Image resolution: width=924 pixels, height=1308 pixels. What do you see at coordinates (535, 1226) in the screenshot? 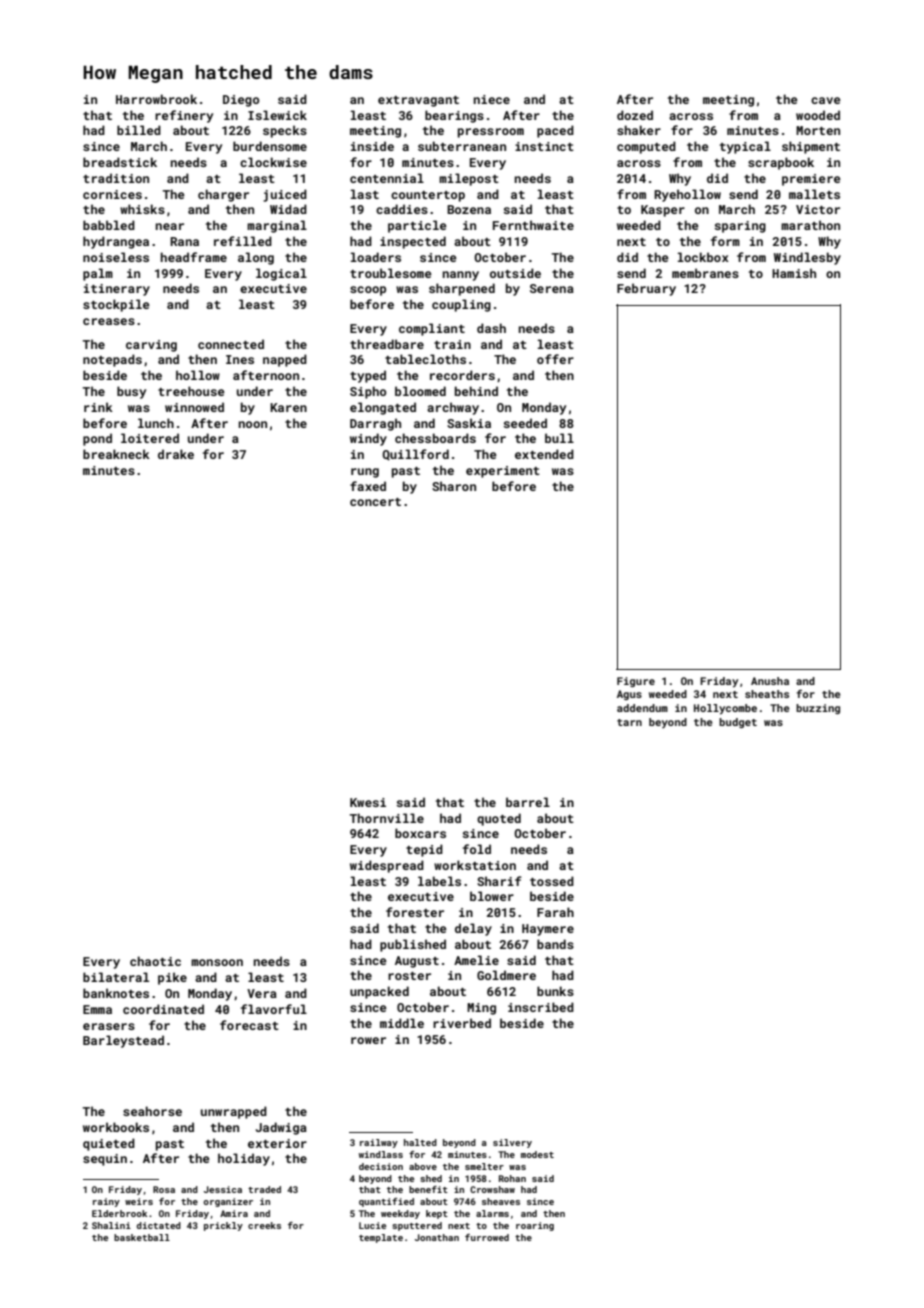
I see `roaring` at bounding box center [535, 1226].
